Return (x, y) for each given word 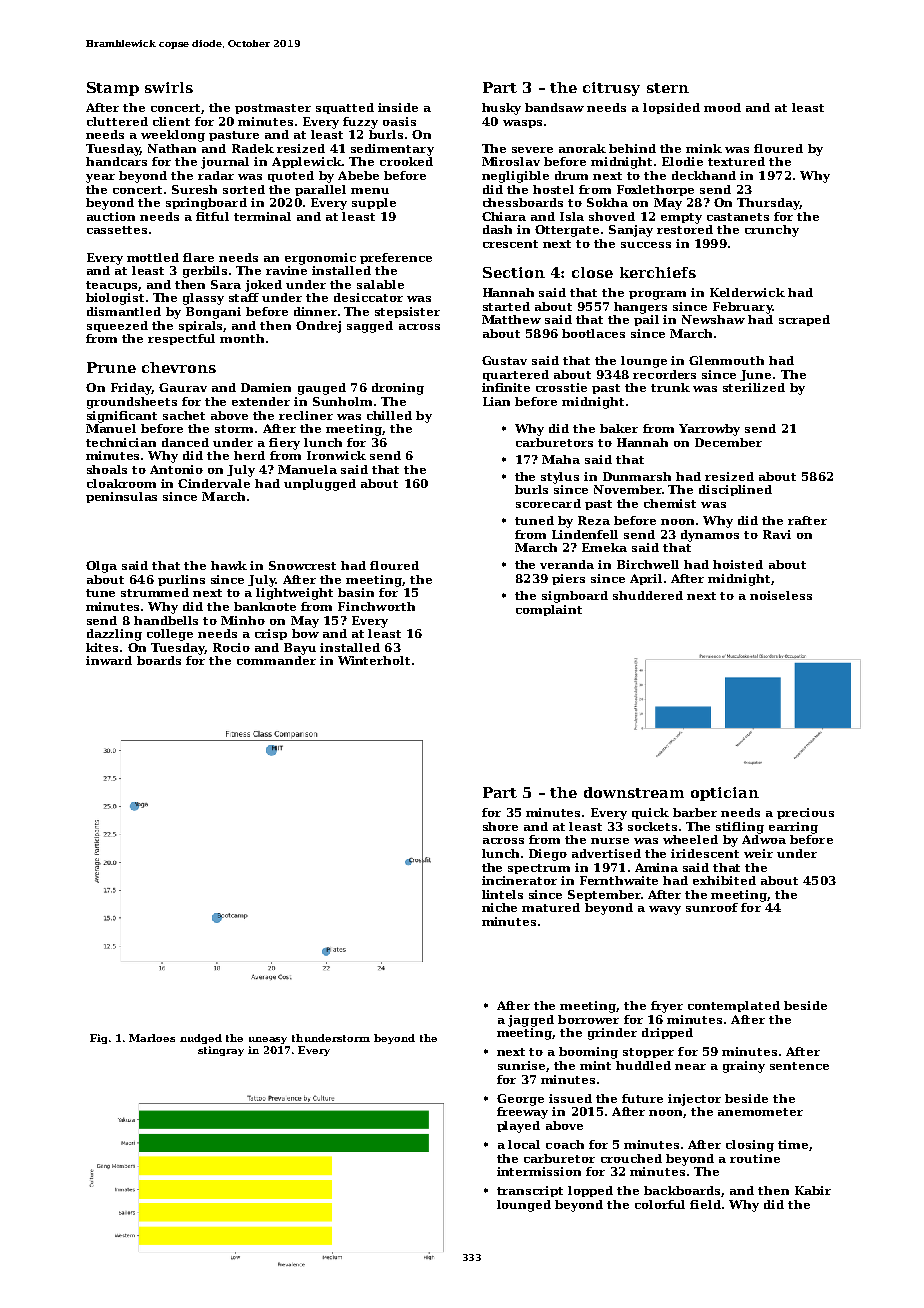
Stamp (113, 89)
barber (695, 812)
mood (722, 107)
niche (499, 907)
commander (276, 660)
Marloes (152, 1038)
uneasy (268, 1040)
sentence (799, 1066)
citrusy (611, 89)
